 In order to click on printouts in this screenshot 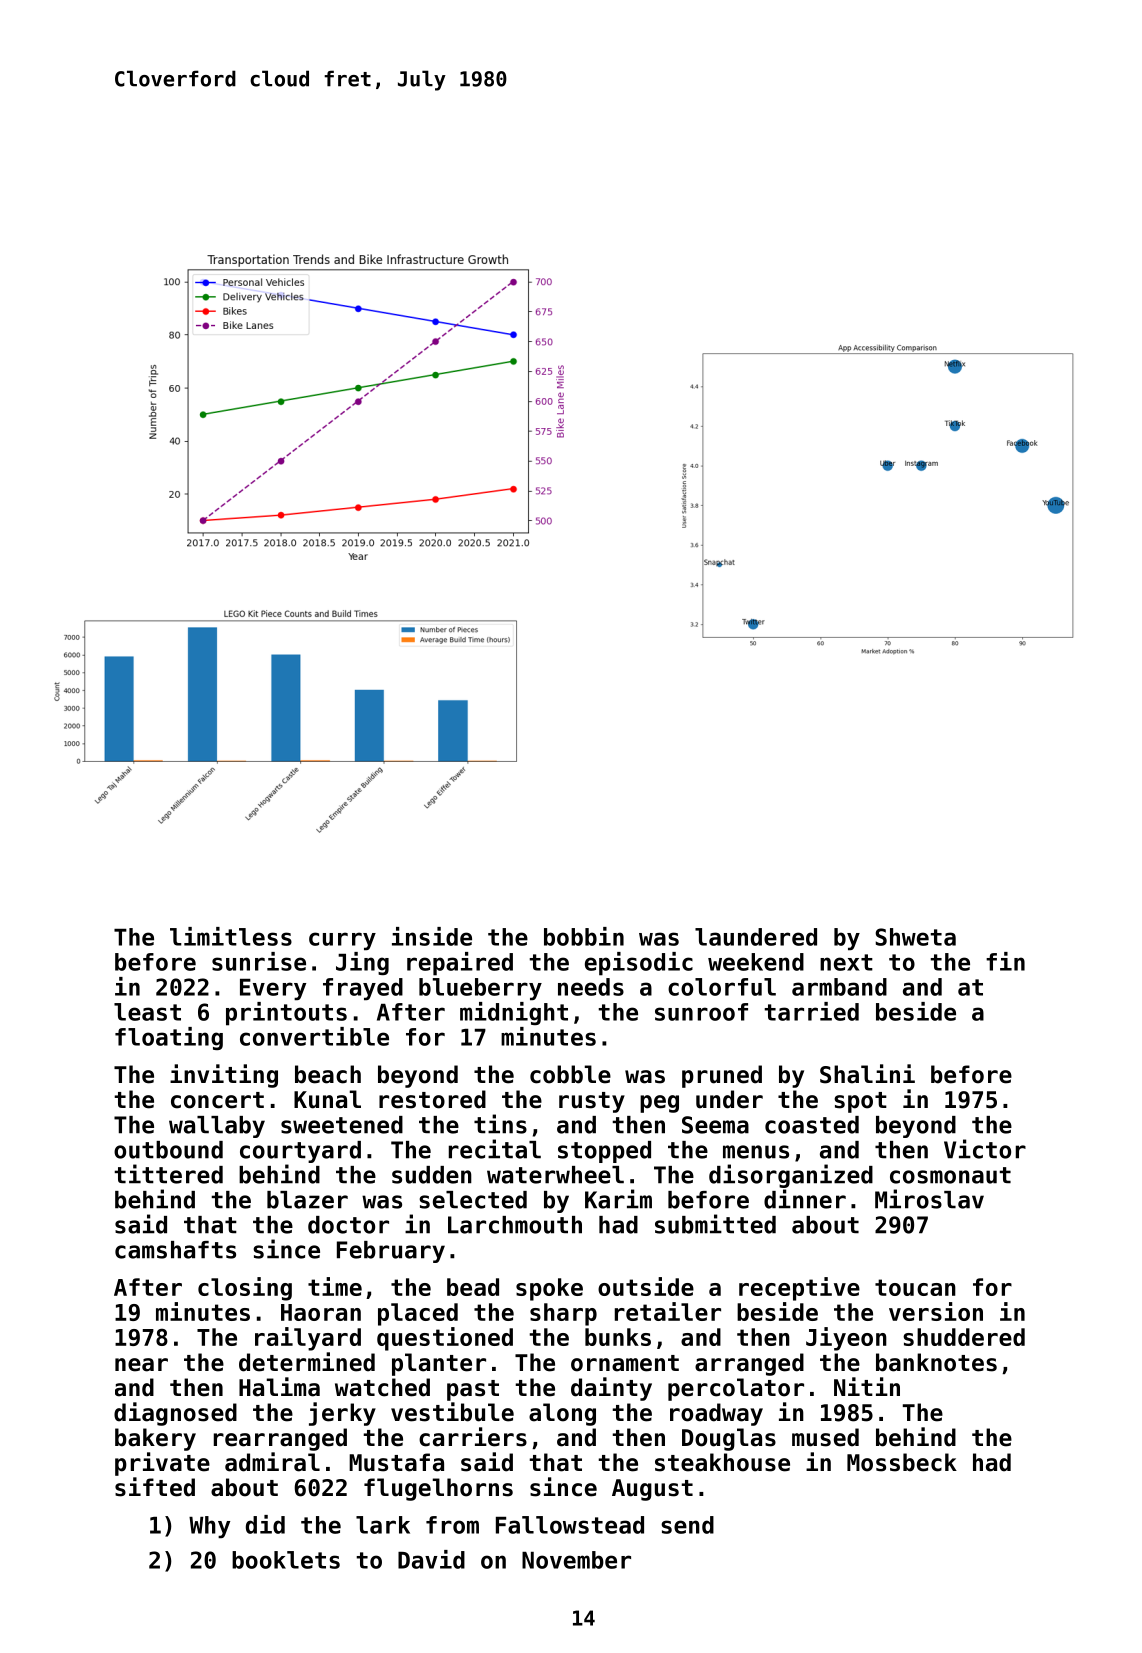, I will do `click(286, 1014)`.
